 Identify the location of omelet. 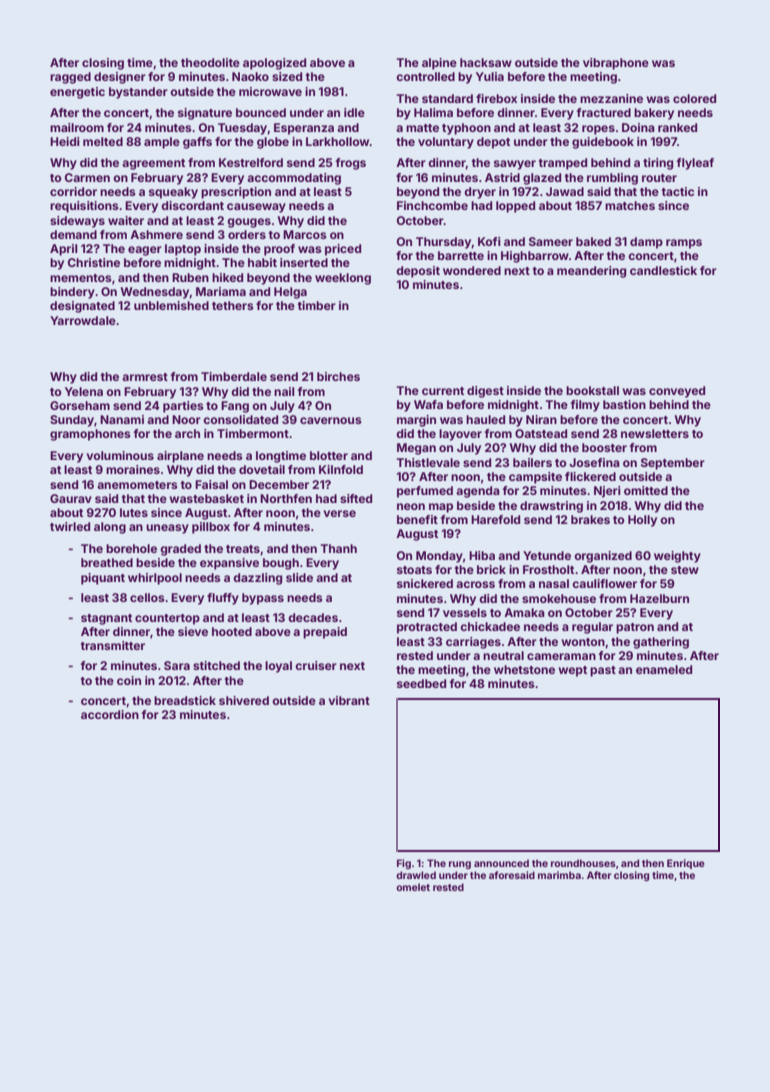
(413, 887).
